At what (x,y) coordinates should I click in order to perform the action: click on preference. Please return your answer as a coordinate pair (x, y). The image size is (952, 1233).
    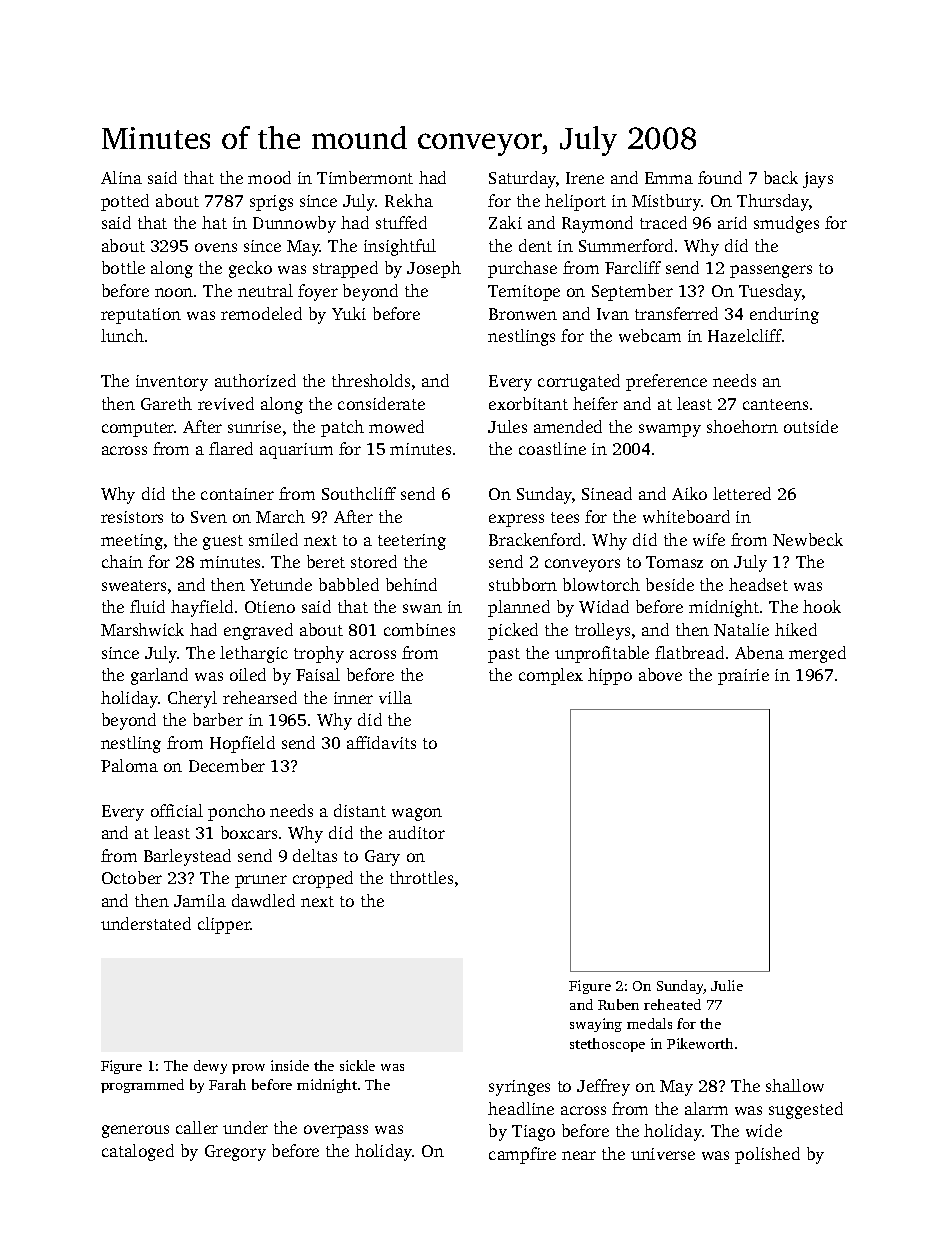
    Looking at the image, I should click on (666, 382).
